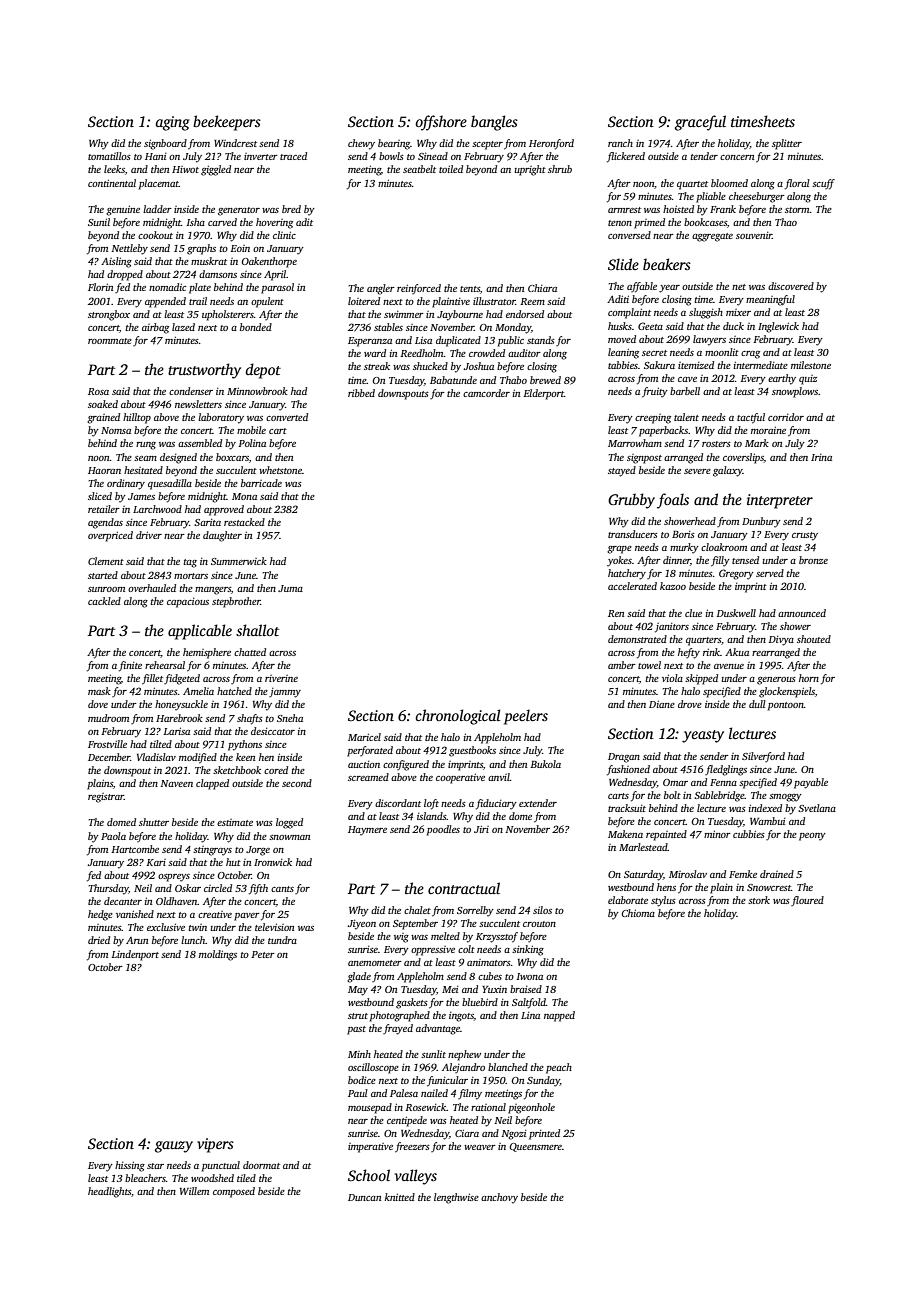 The height and width of the page is (1308, 924). Describe the element at coordinates (364, 301) in the page. I see `loitered` at that location.
